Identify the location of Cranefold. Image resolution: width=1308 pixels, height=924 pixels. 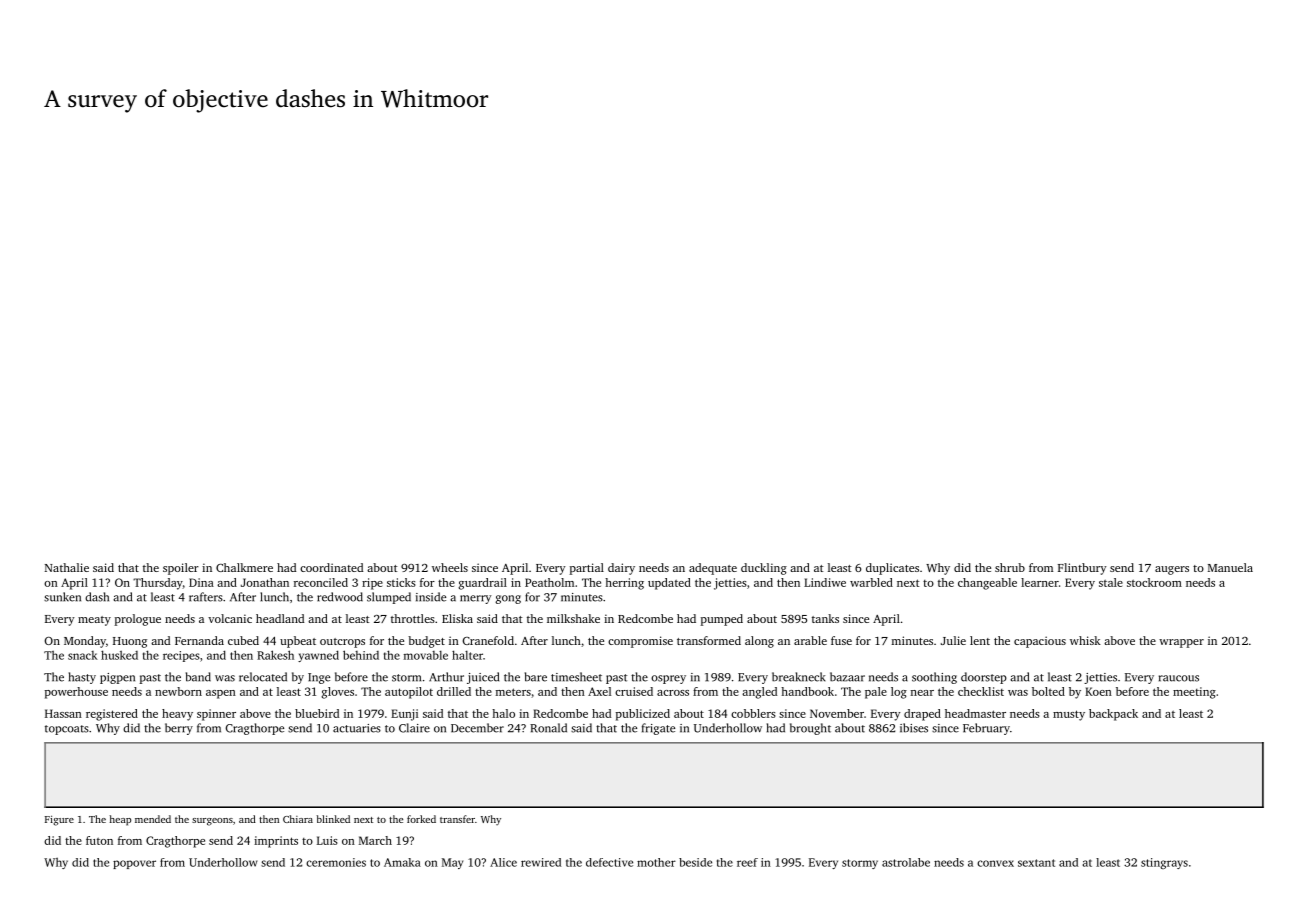
(488, 640).
